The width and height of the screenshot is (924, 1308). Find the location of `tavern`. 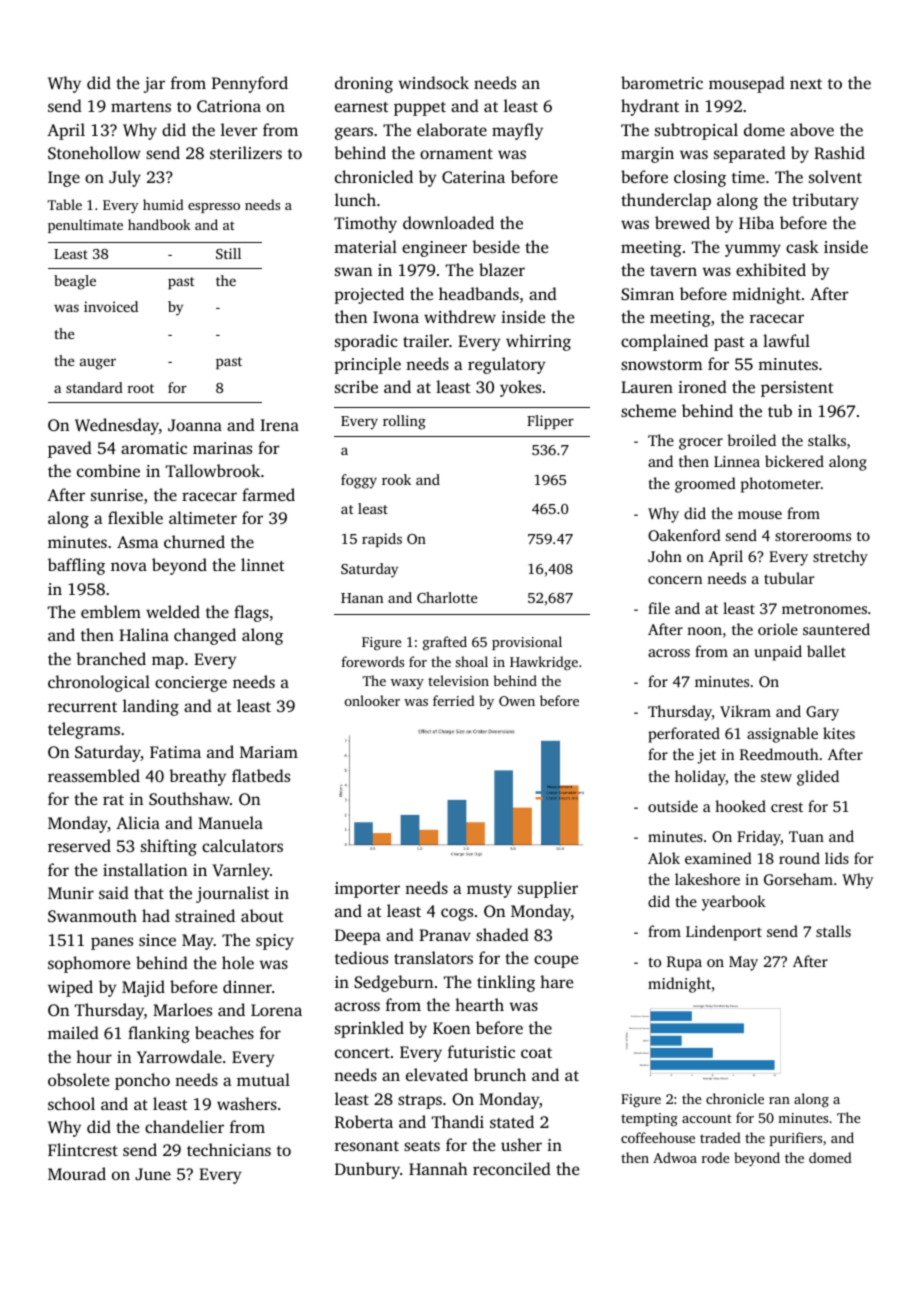

tavern is located at coordinates (673, 271).
